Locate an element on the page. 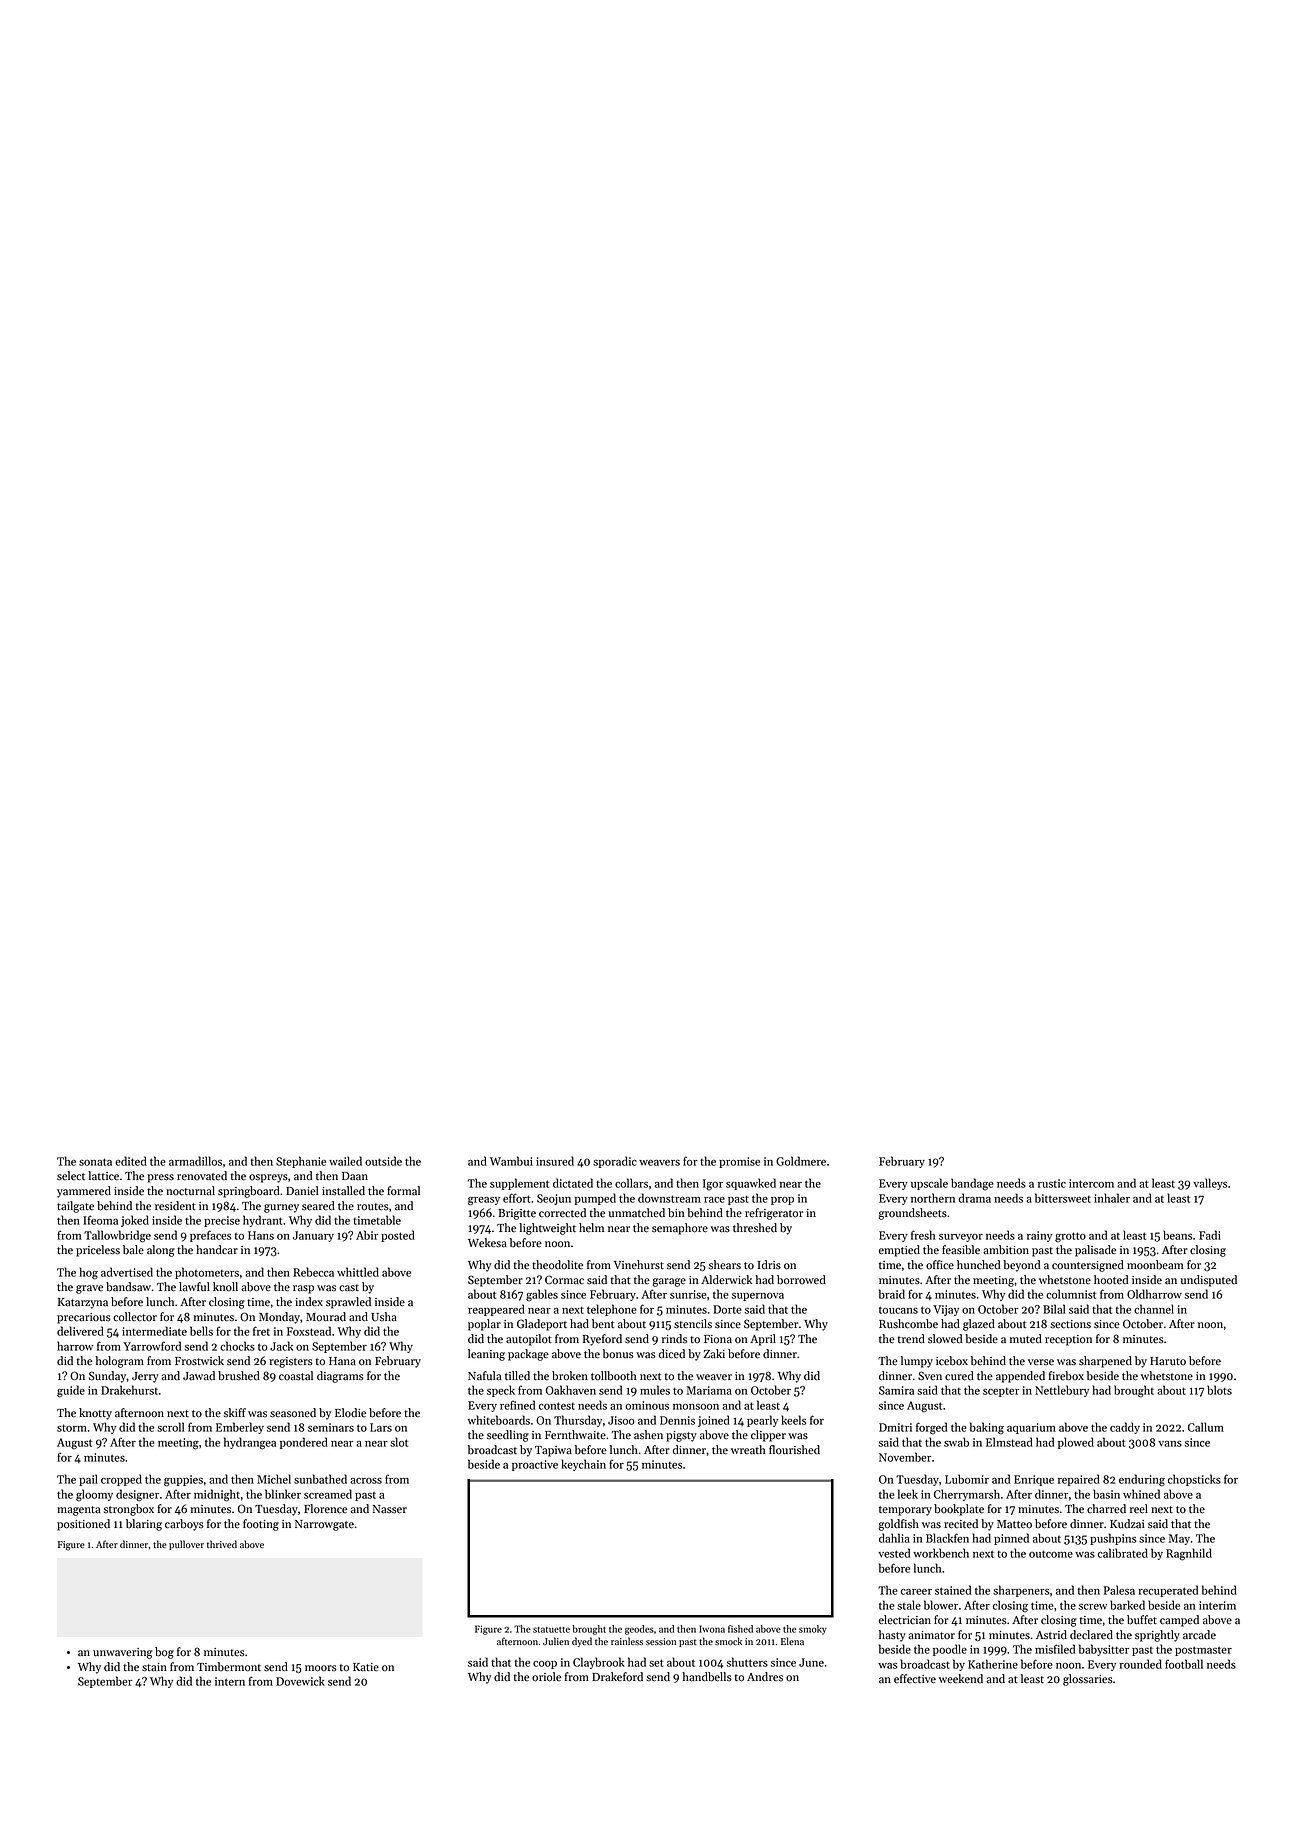 The image size is (1301, 1839). Nasser is located at coordinates (390, 1509).
